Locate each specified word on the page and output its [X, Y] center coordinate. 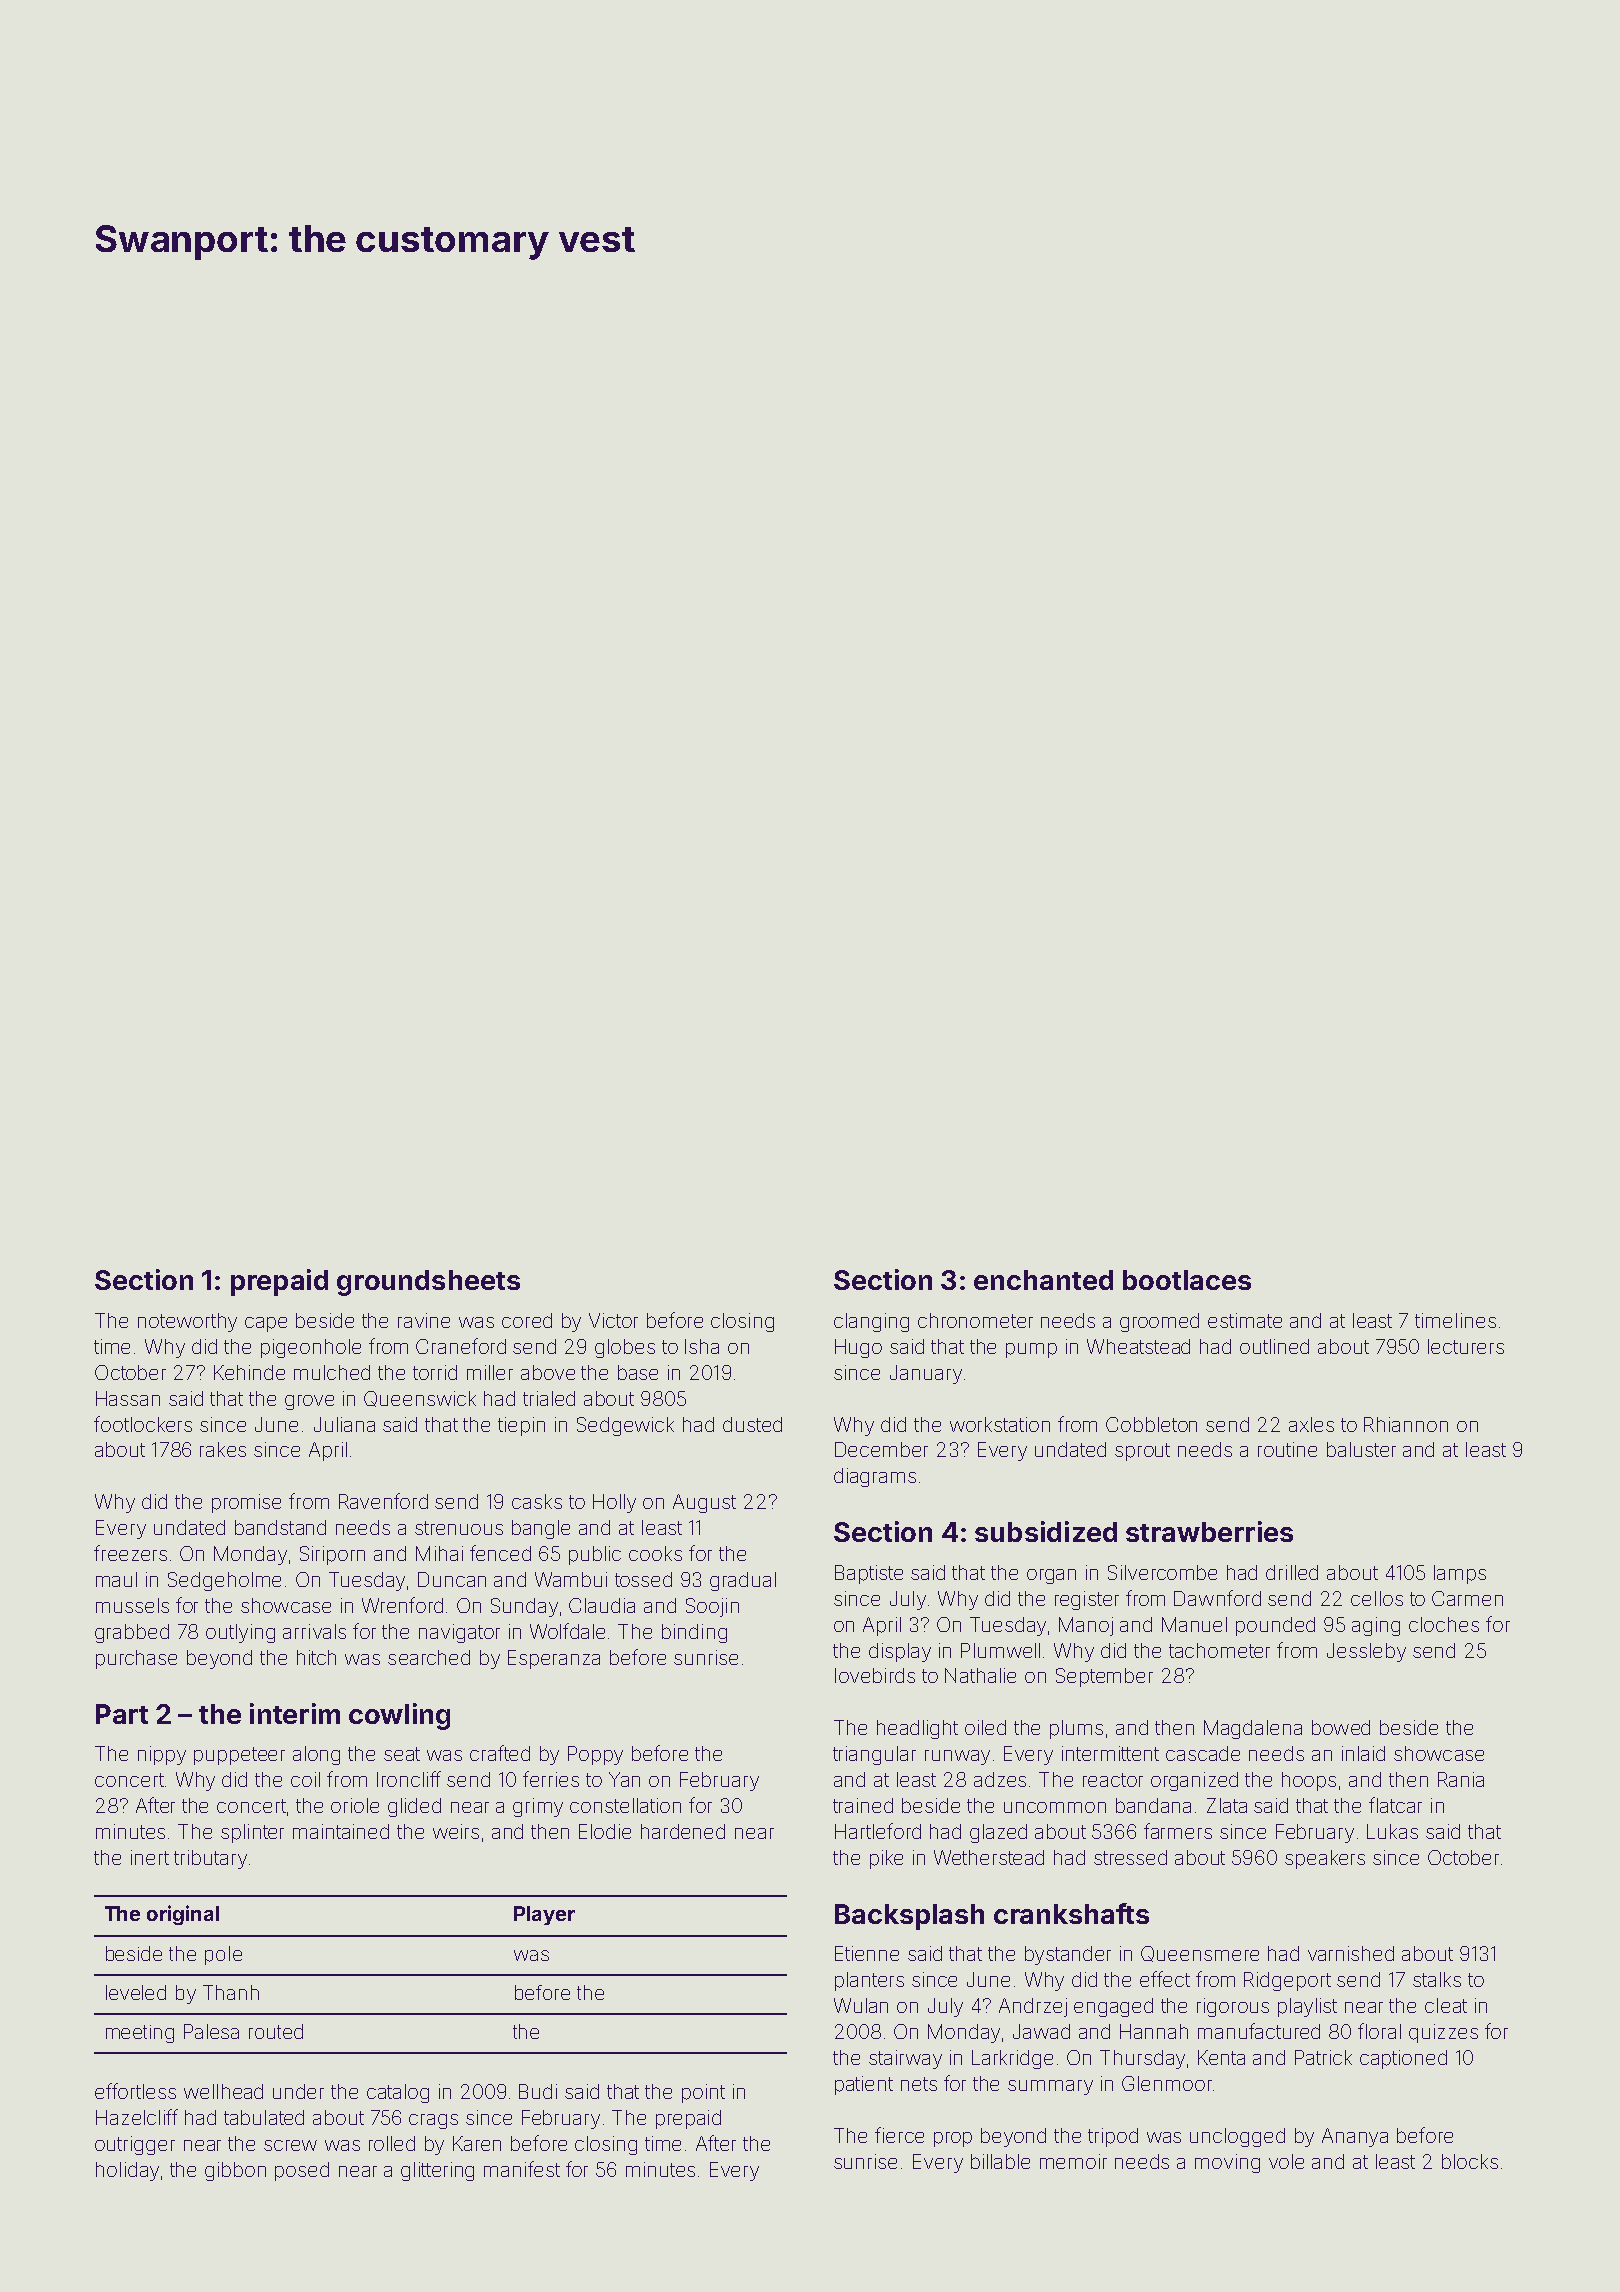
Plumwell [1000, 1650]
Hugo [858, 1348]
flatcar [1395, 1805]
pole [223, 1955]
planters [869, 1981]
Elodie [605, 1831]
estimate [1245, 1320]
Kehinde [249, 1372]
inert [150, 1857]
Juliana [344, 1424]
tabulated [264, 2117]
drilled [1292, 1572]
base [638, 1372]
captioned [1403, 2059]
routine [1287, 1449]
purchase [136, 1659]
